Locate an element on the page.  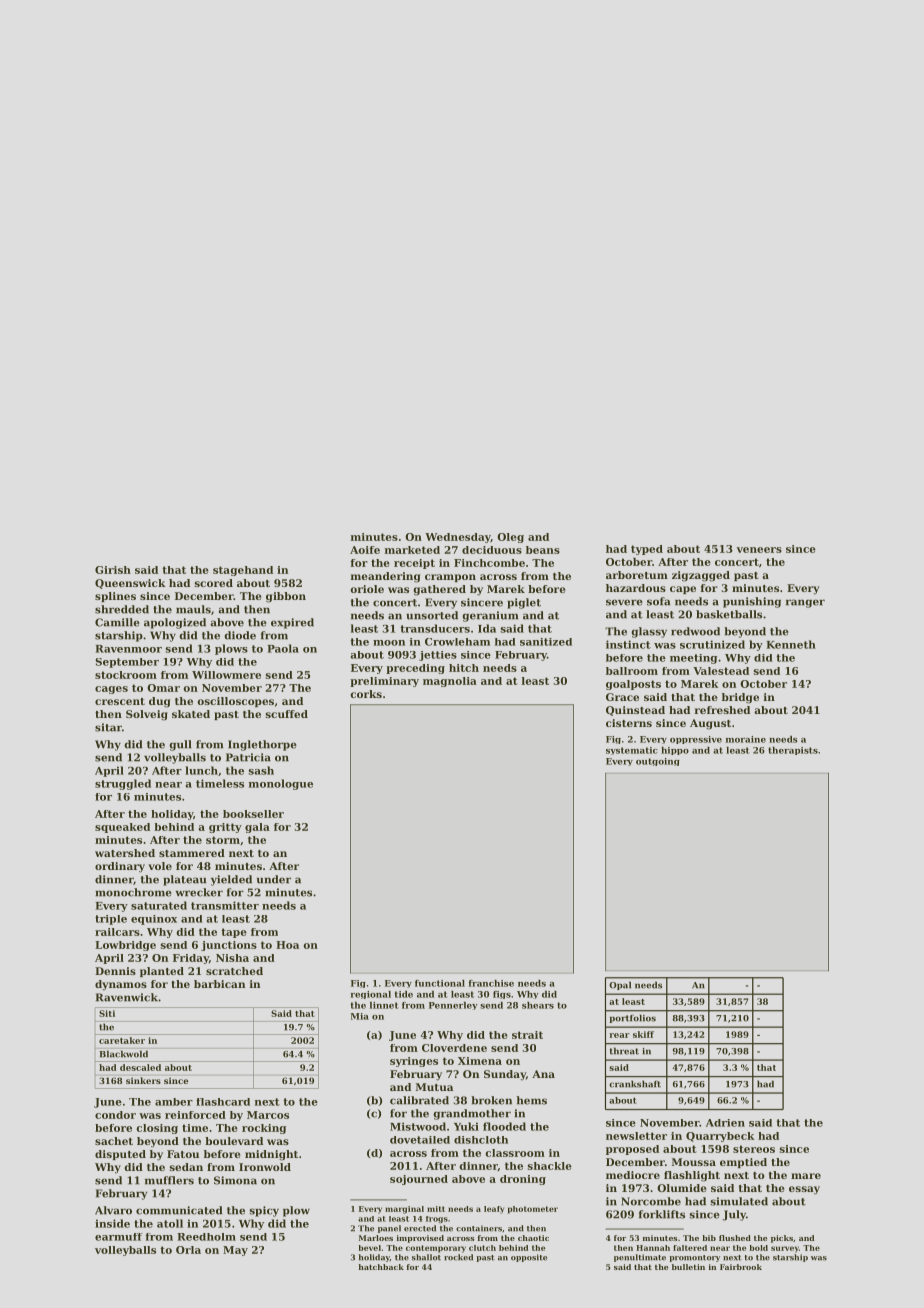
Orla is located at coordinates (188, 1250).
